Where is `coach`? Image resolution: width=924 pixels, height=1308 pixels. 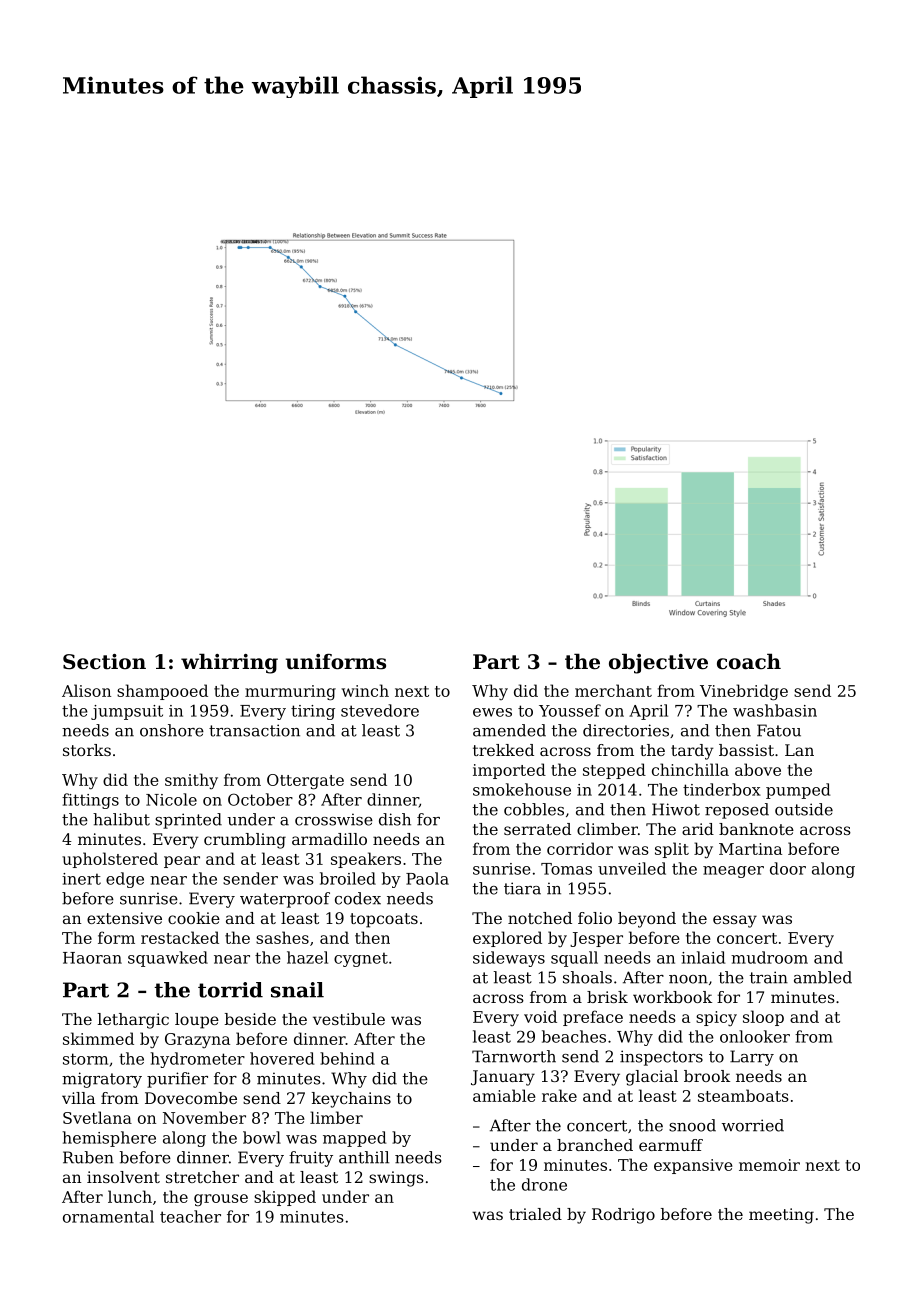
coach is located at coordinates (749, 661).
